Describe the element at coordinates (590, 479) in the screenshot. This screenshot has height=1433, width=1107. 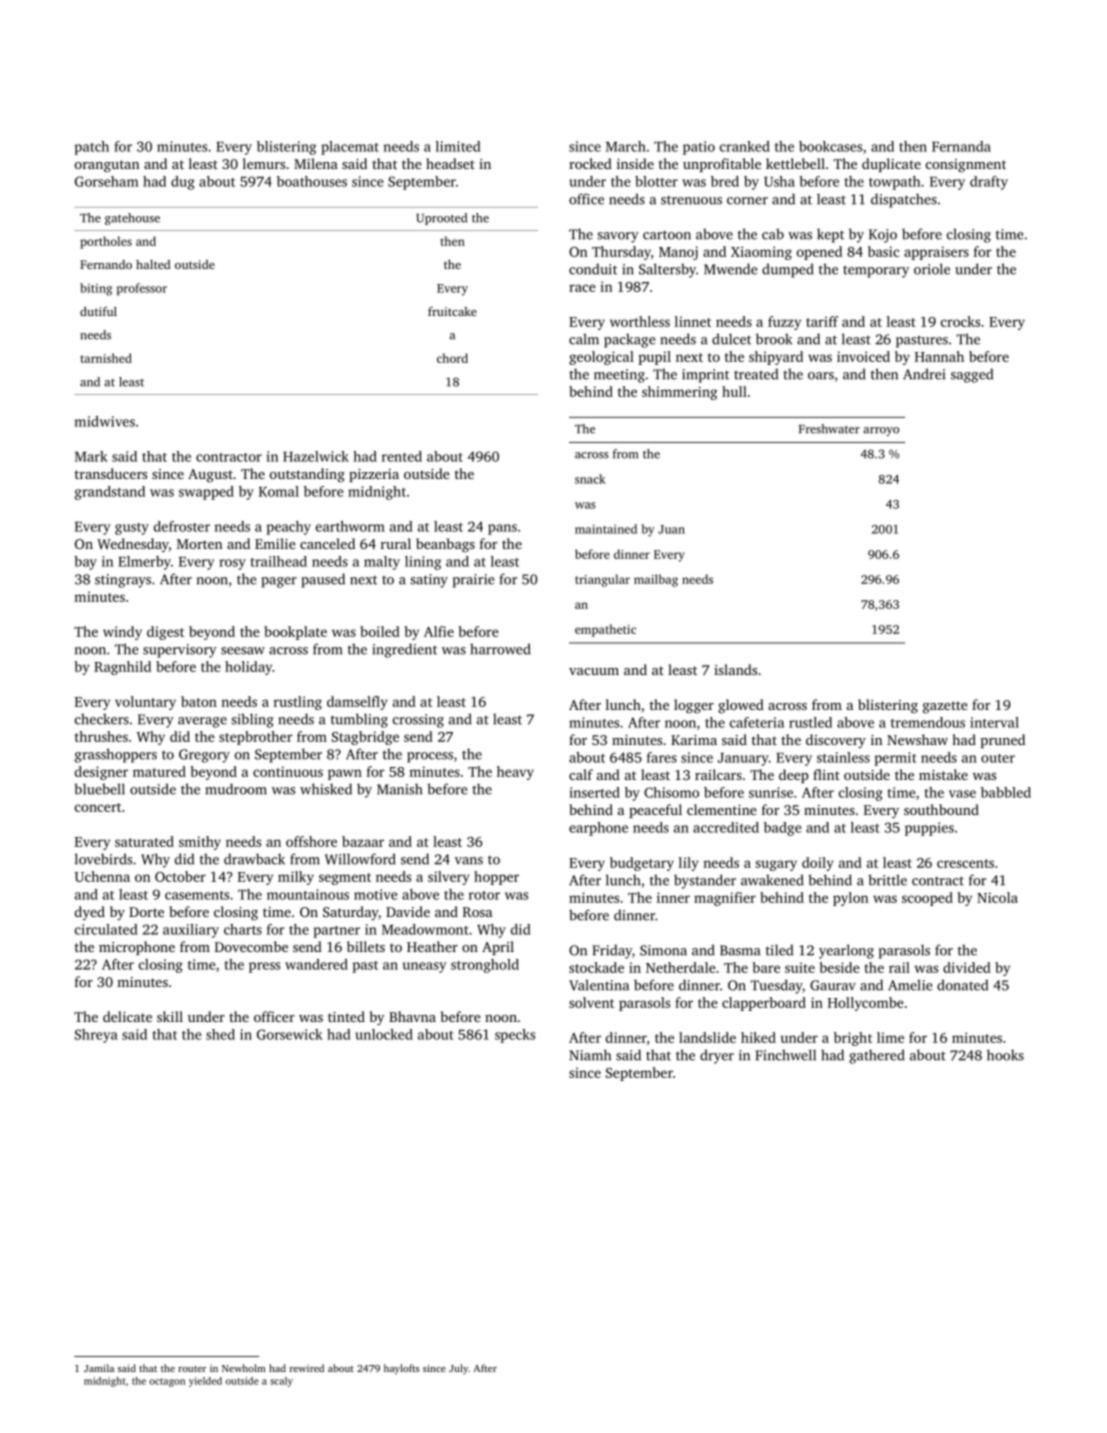
I see `snack` at that location.
